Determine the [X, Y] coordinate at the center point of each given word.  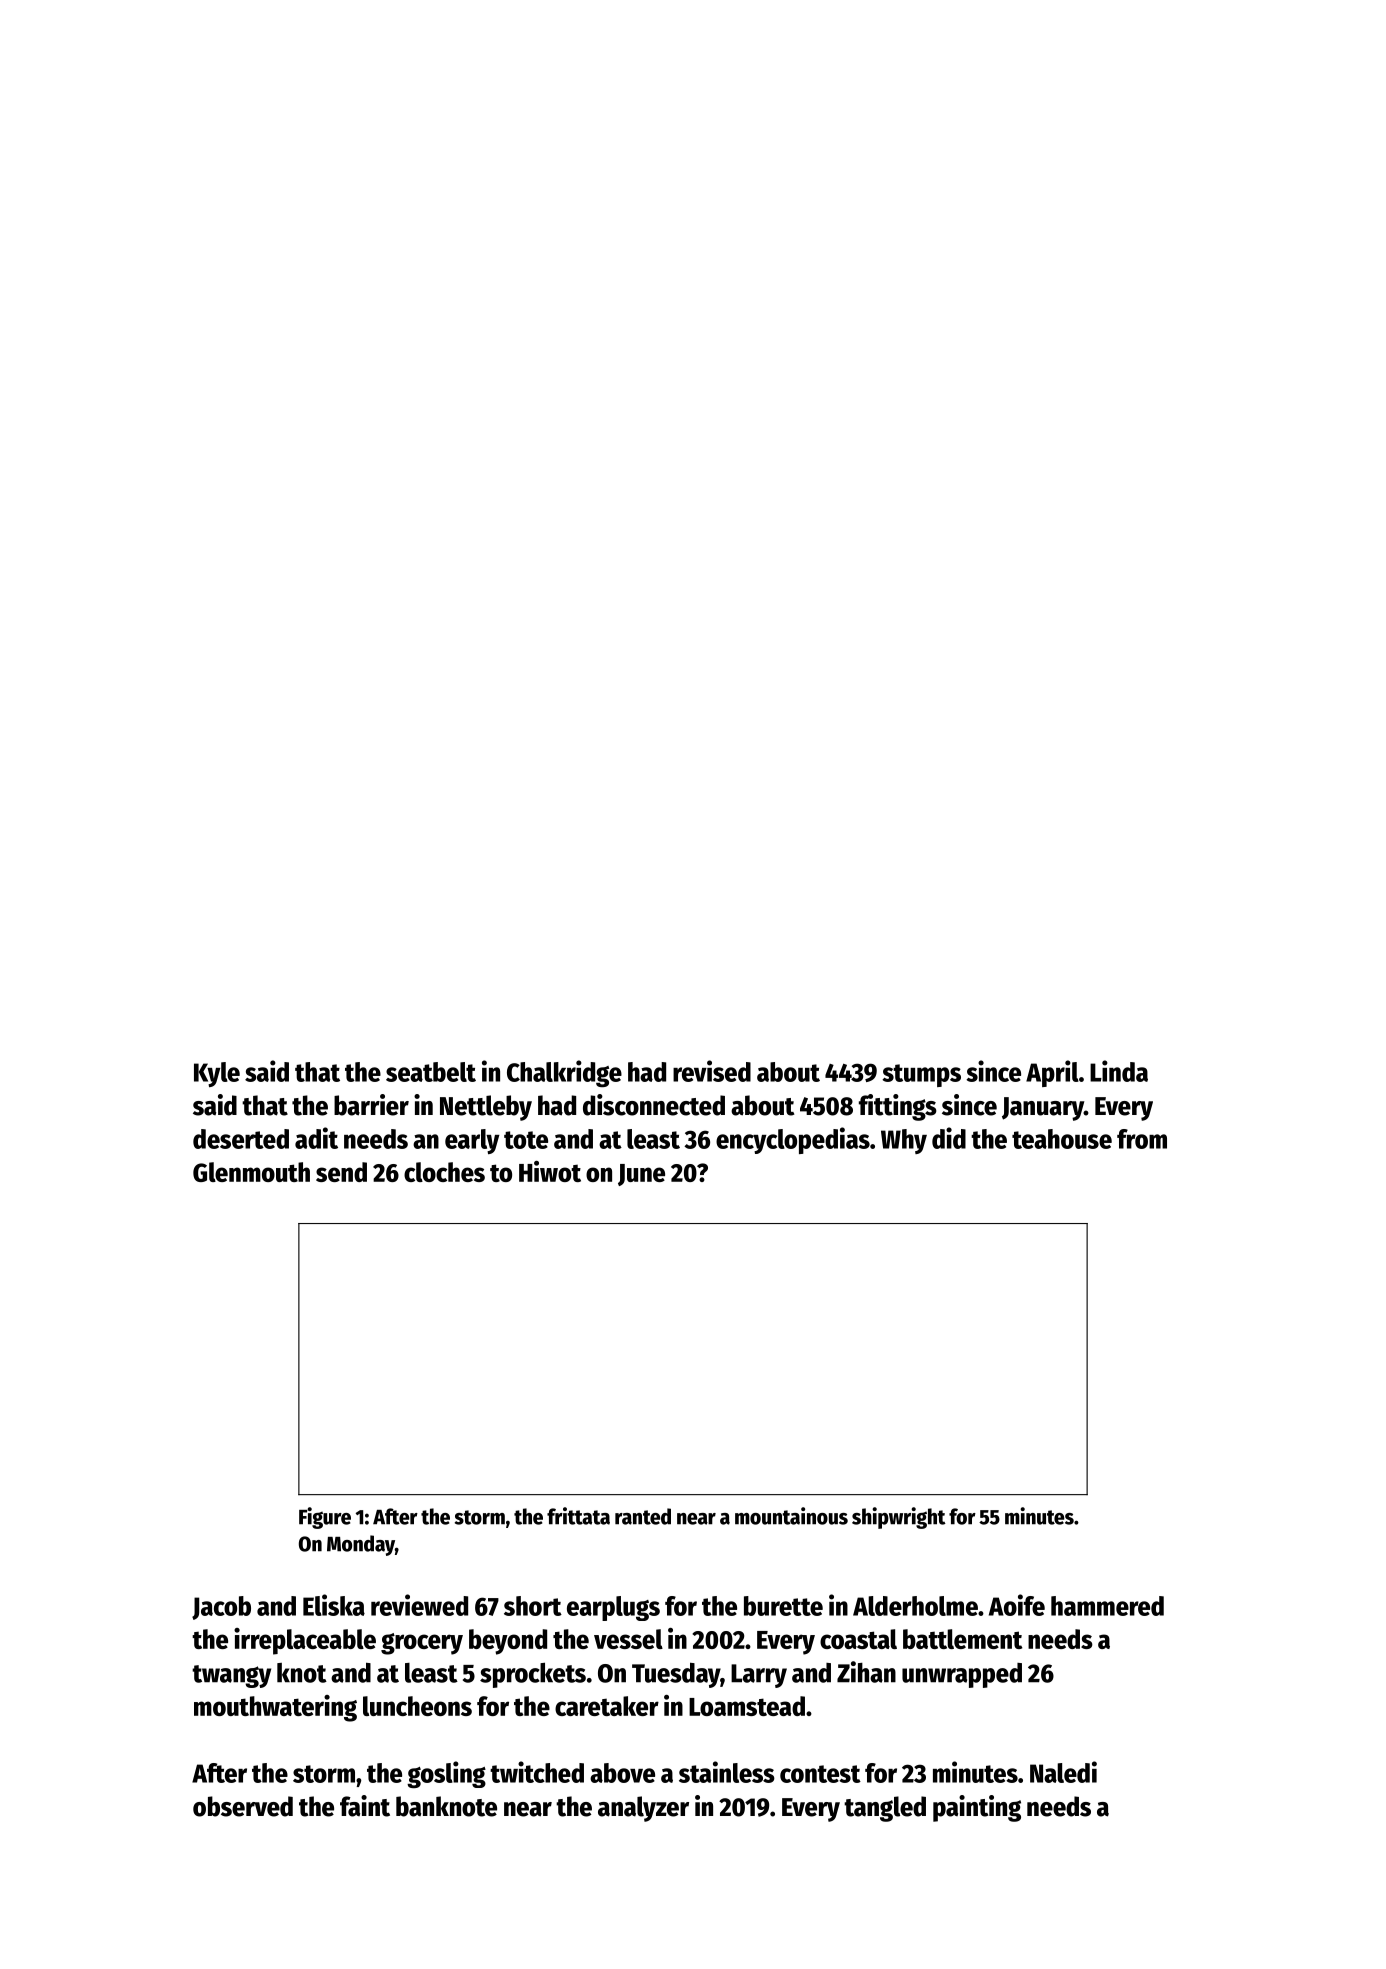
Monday [361, 1545]
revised [712, 1071]
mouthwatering [275, 1708]
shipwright [899, 1518]
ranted [643, 1516]
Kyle [217, 1074]
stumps [921, 1075]
